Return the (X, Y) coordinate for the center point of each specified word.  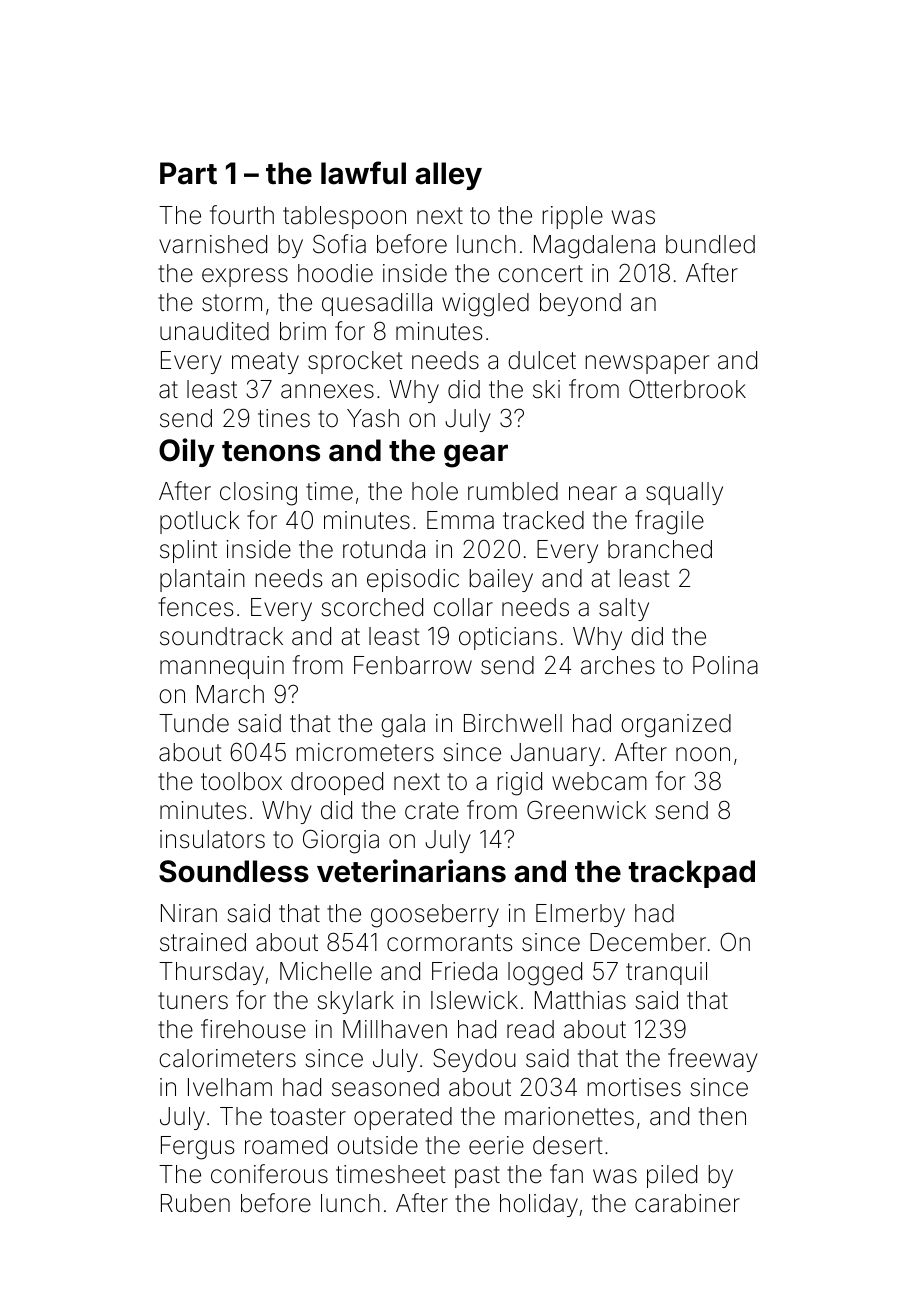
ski (546, 389)
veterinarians (411, 871)
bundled (710, 244)
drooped (337, 783)
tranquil (666, 973)
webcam (599, 781)
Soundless (234, 871)
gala (403, 726)
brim (303, 331)
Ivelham (230, 1087)
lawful (363, 173)
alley (448, 176)
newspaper (647, 364)
